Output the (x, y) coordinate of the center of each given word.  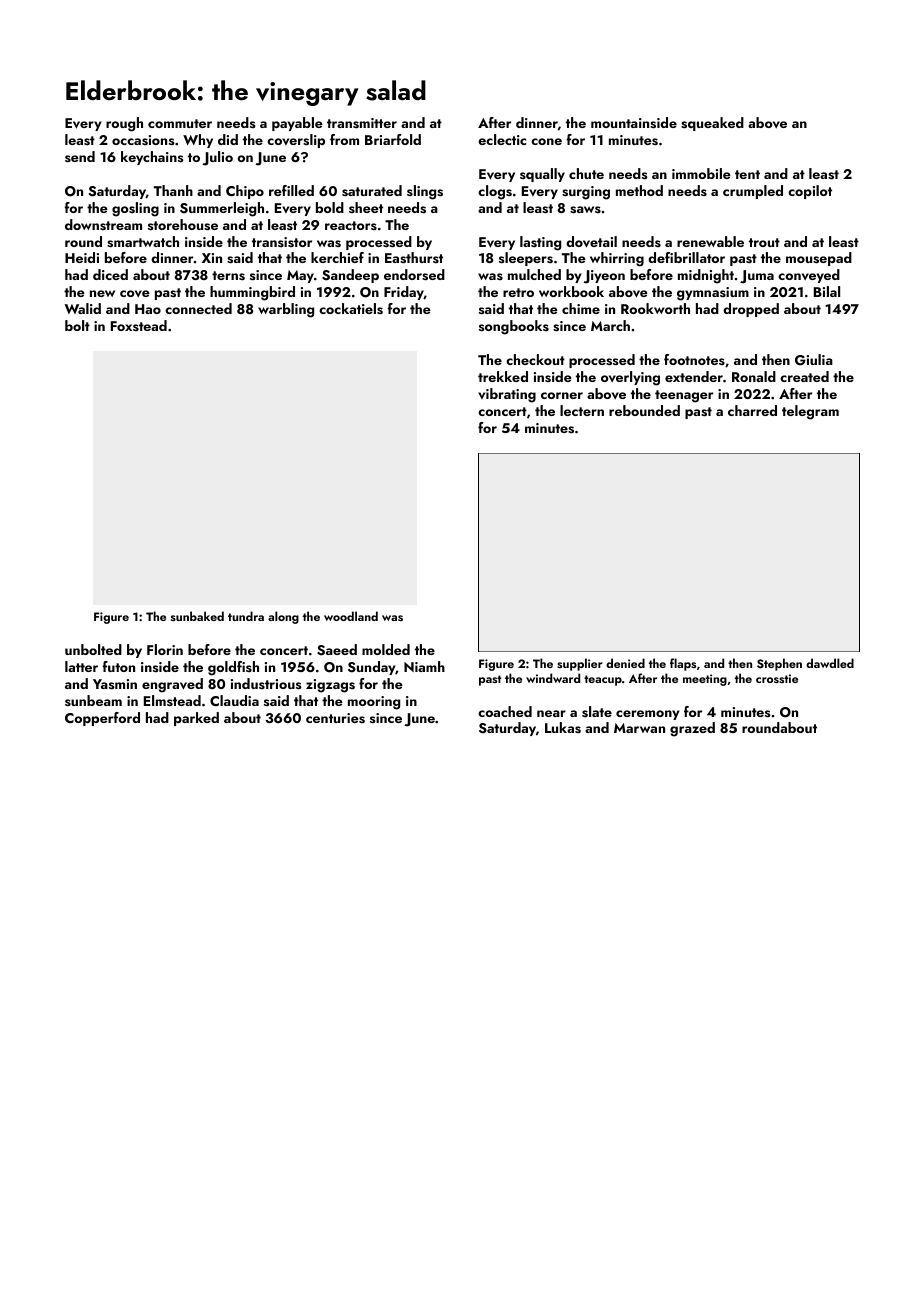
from (344, 139)
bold (330, 207)
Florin (165, 649)
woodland (351, 616)
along (283, 617)
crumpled (753, 192)
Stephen (779, 664)
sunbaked (197, 616)
